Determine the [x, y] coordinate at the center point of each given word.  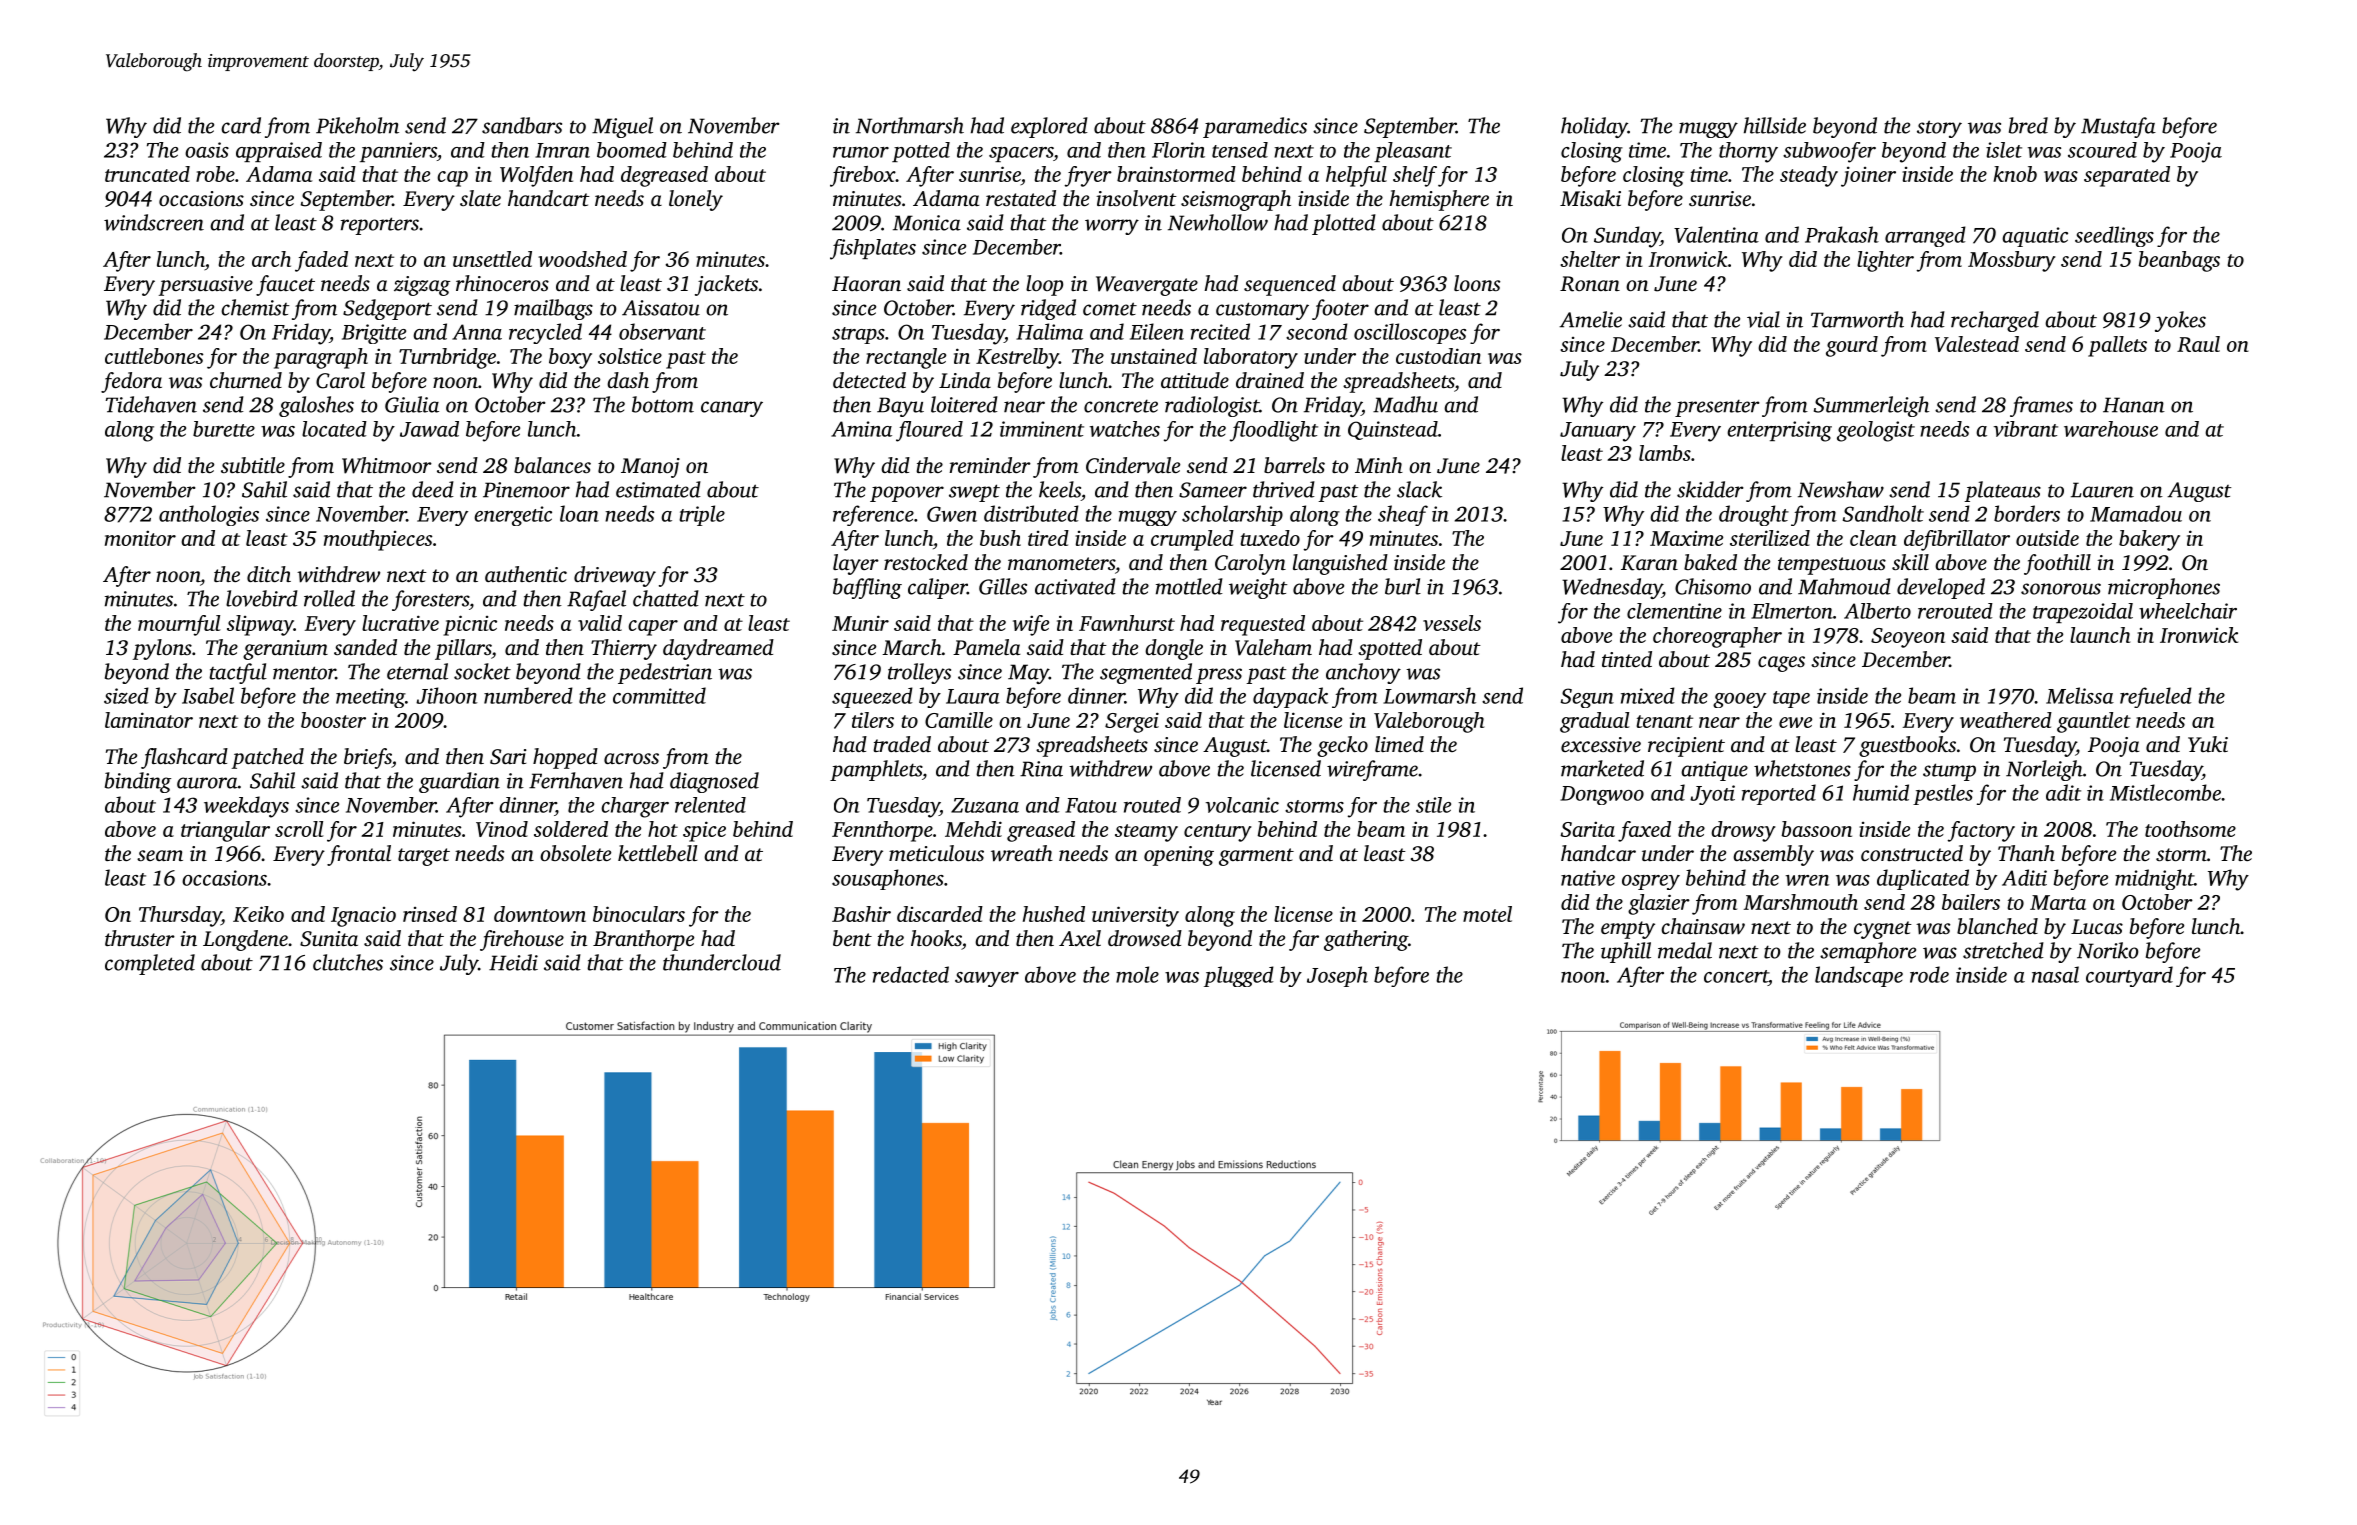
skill [1910, 562]
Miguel [622, 127]
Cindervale [1133, 465]
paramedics [1255, 127]
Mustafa [2118, 127]
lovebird [262, 598]
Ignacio [363, 917]
